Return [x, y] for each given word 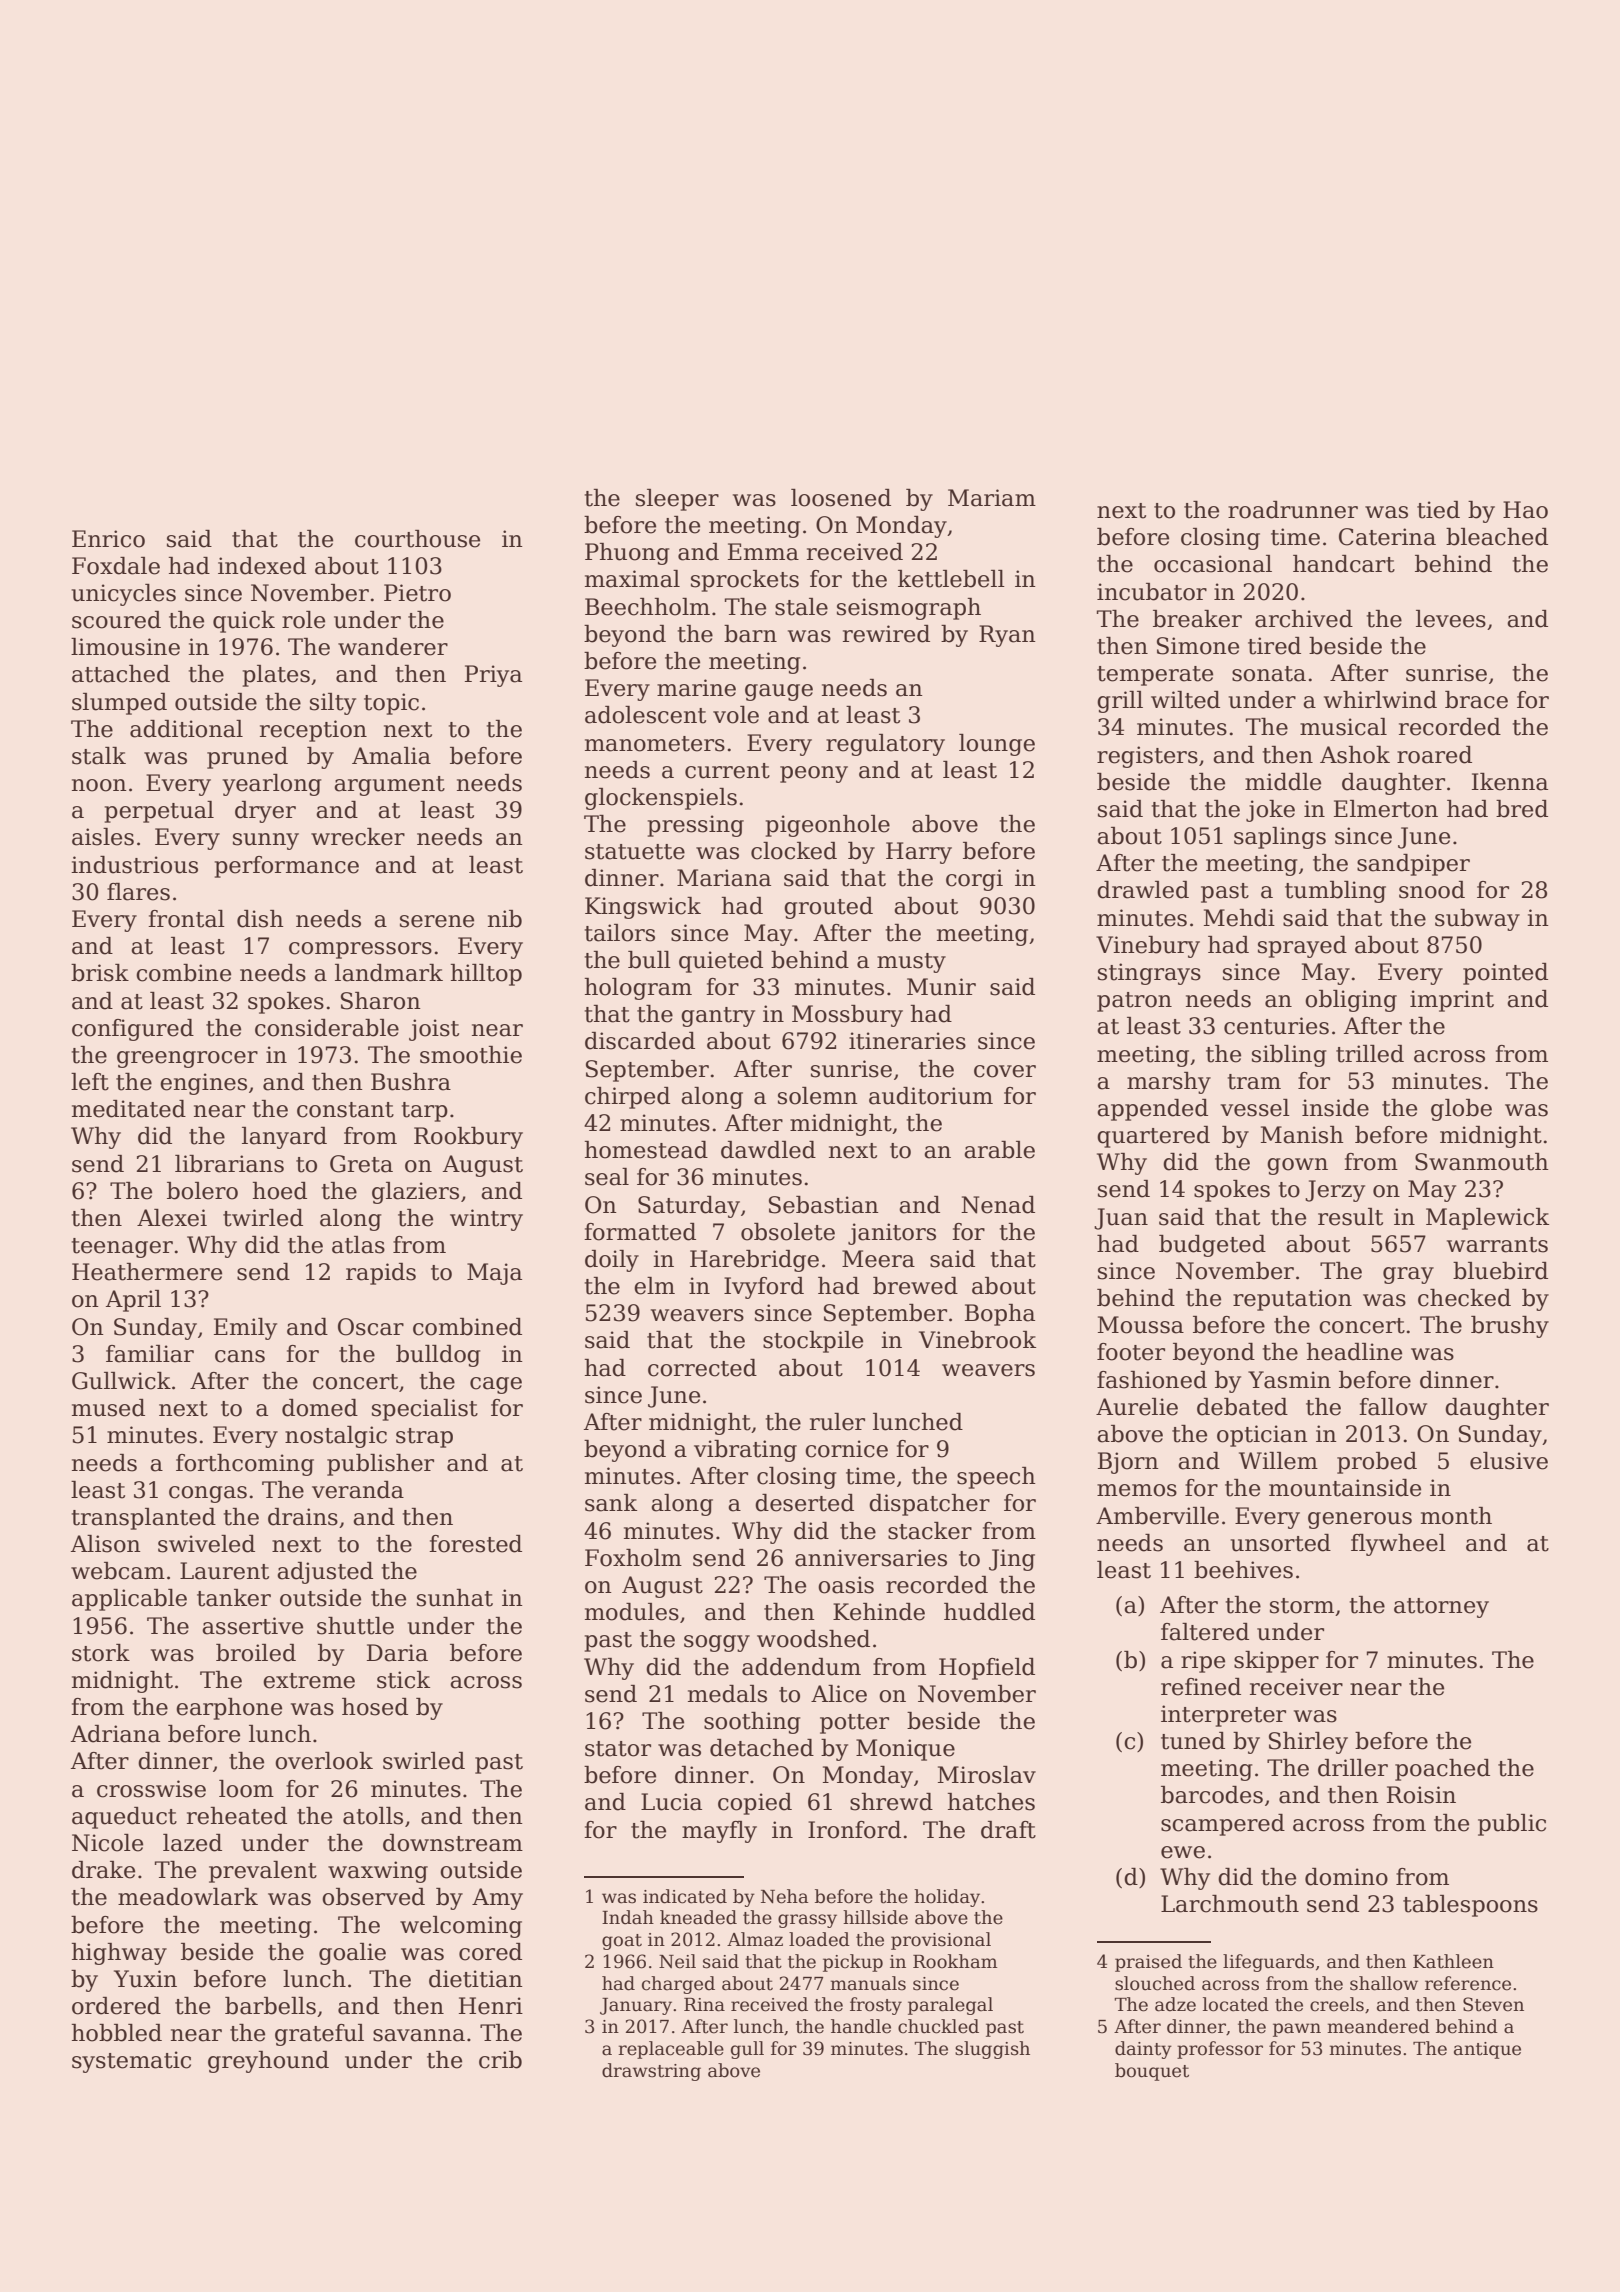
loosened [841, 498]
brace [1476, 700]
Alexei [172, 1218]
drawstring [651, 2072]
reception [313, 731]
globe [1461, 1110]
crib [500, 2060]
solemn [818, 1096]
